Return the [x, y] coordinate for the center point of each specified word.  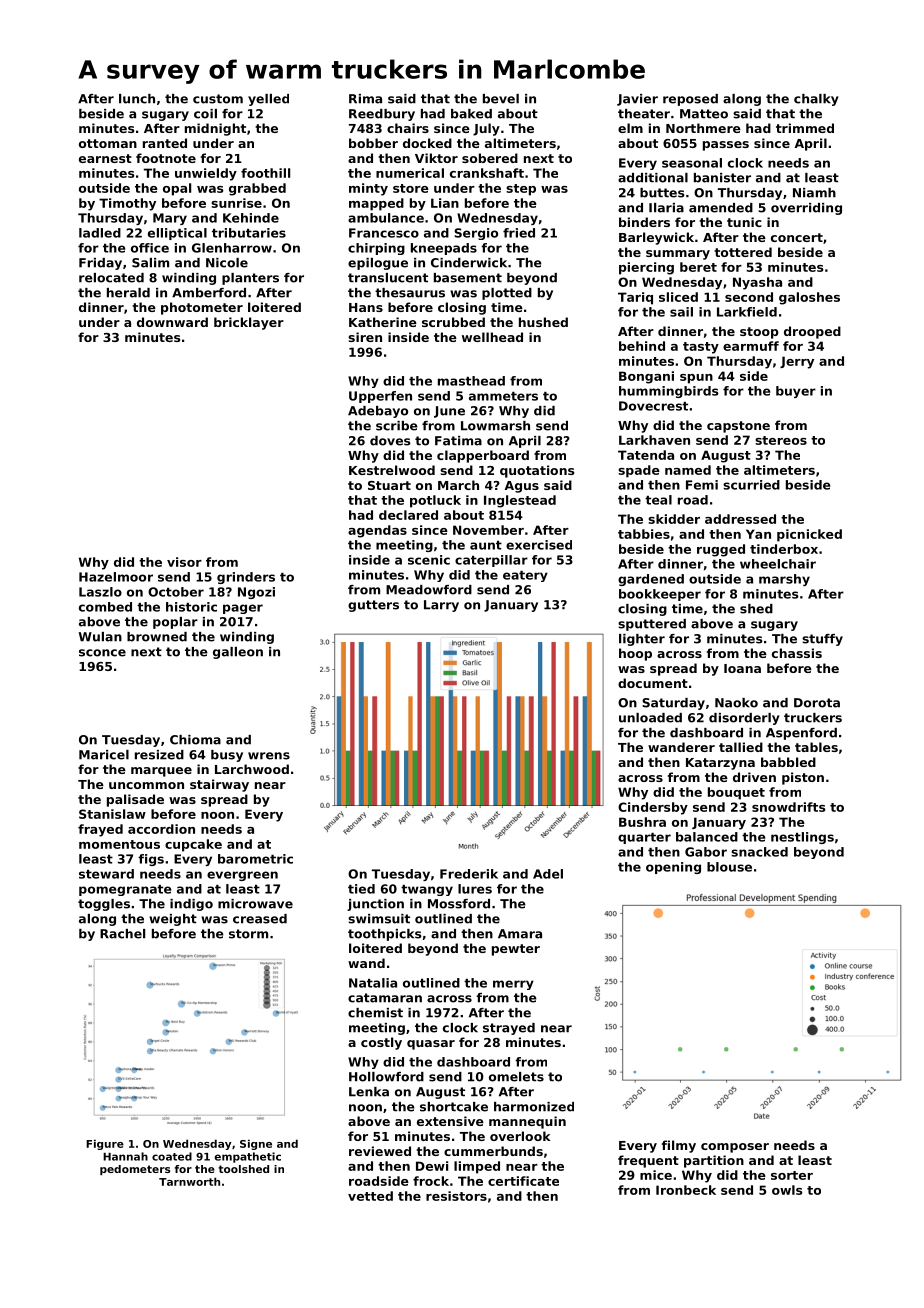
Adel [548, 874]
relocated [111, 278]
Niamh [814, 193]
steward [106, 874]
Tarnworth [189, 1181]
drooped [812, 332]
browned [157, 637]
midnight [215, 129]
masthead [471, 381]
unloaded [650, 718]
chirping [376, 249]
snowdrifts [789, 807]
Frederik [469, 874]
